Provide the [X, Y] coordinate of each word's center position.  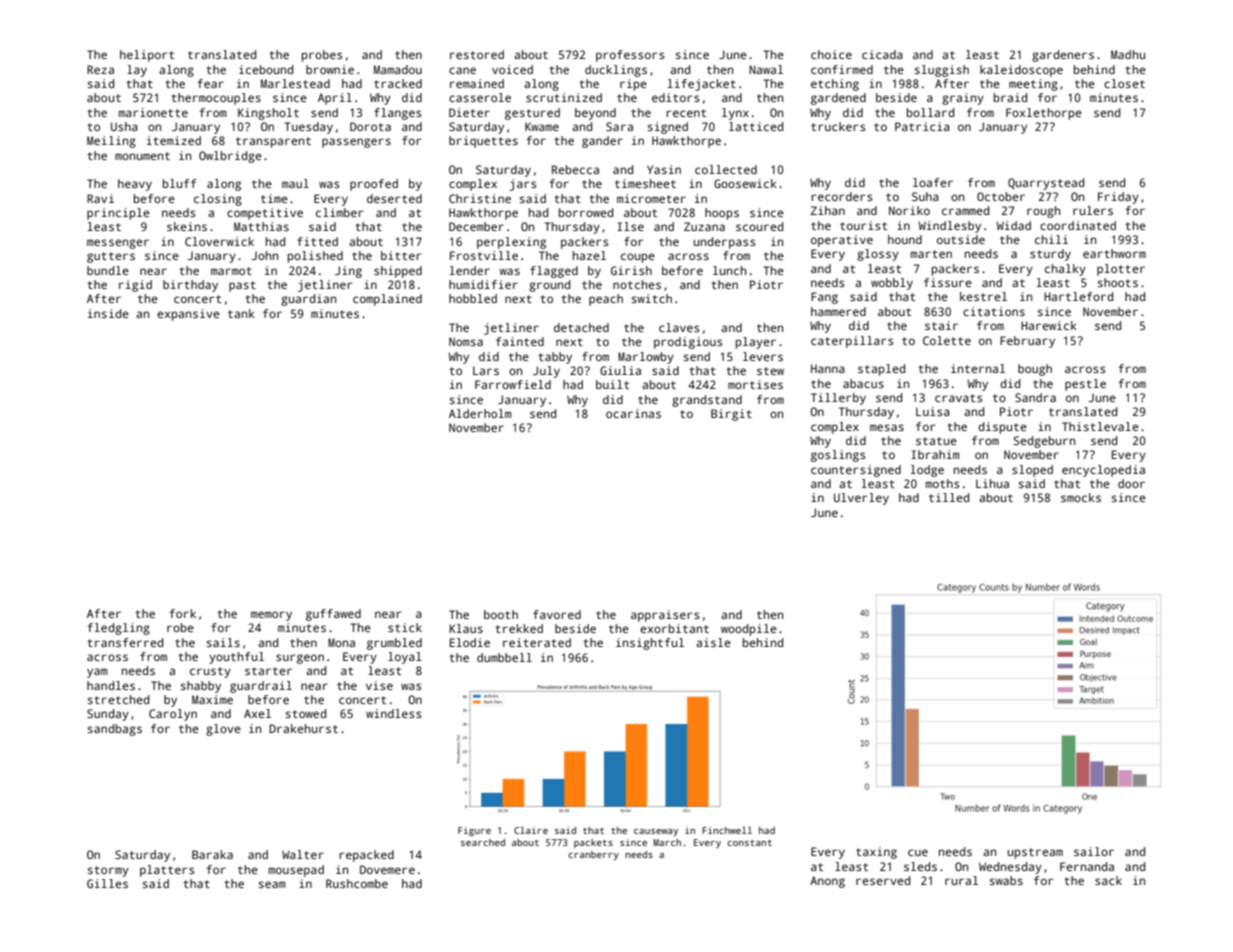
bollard [930, 112]
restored [477, 54]
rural [961, 880]
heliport [147, 56]
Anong [827, 882]
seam [272, 884]
